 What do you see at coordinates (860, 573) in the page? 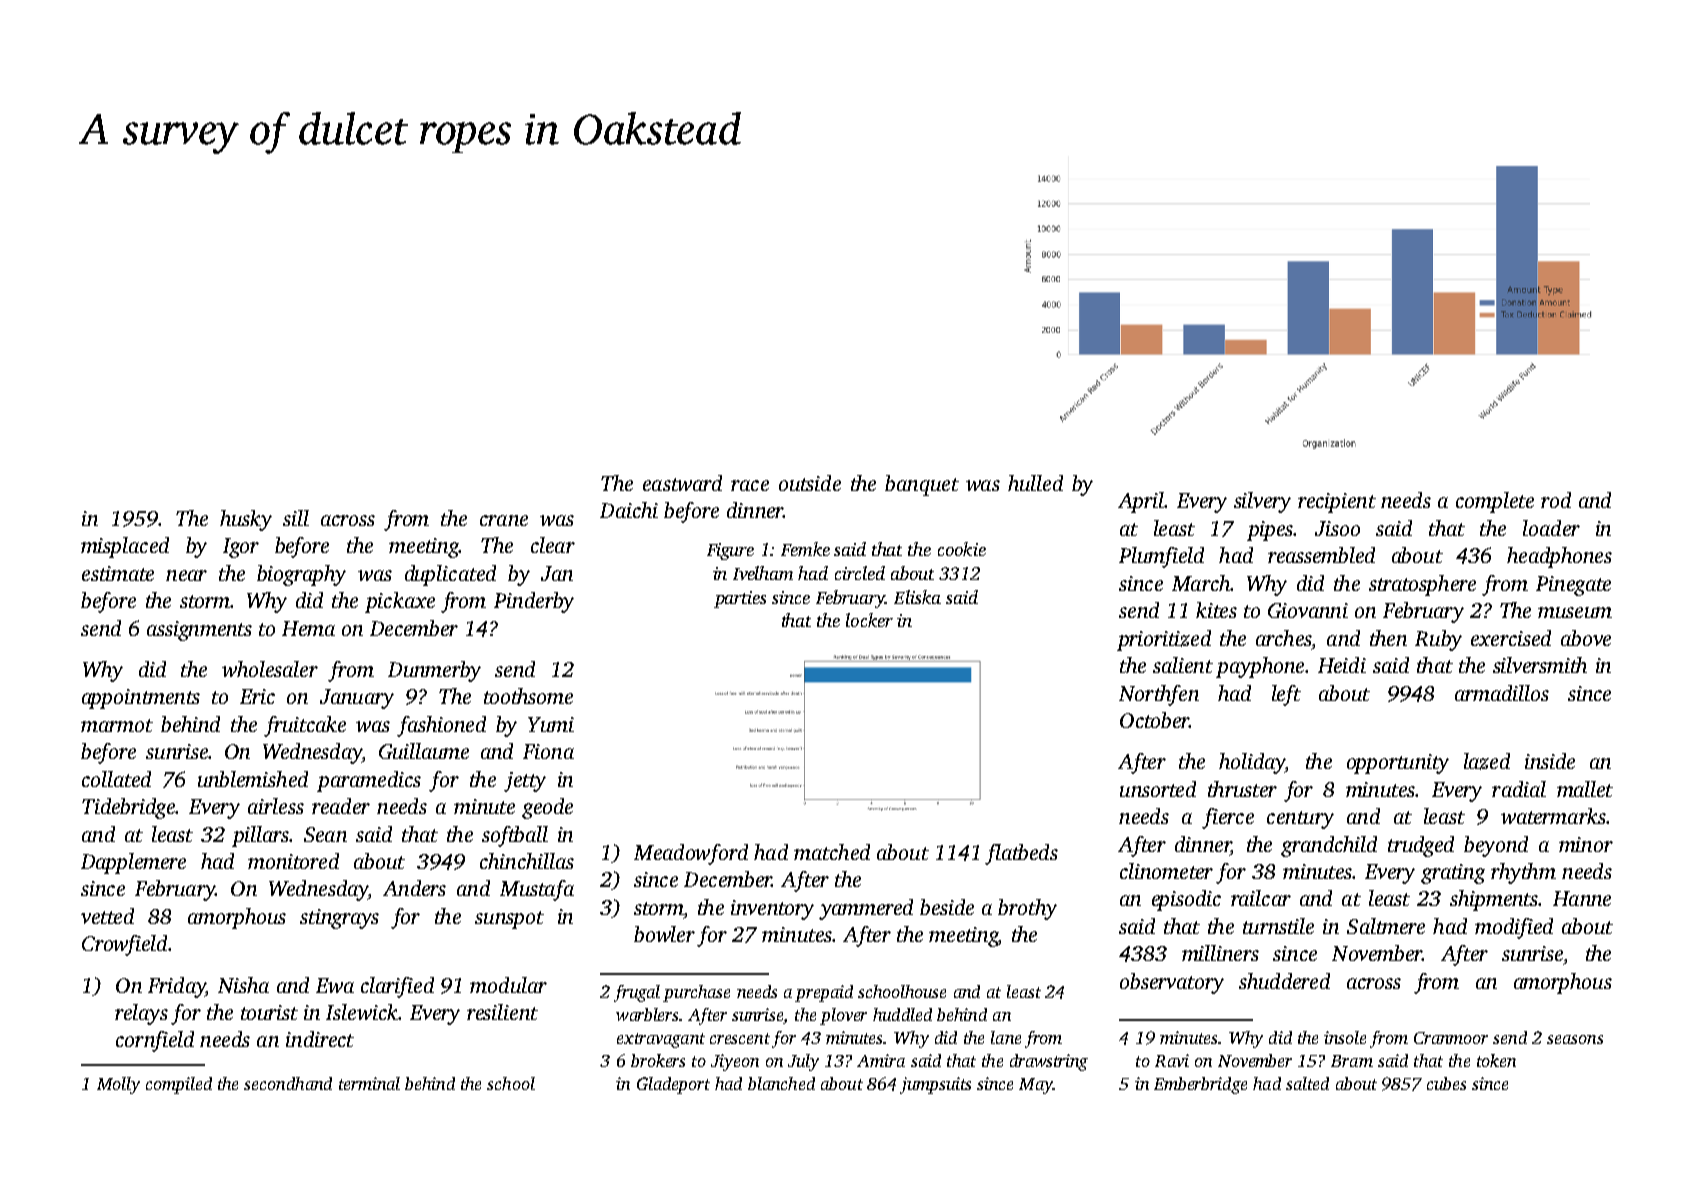
I see `circled` at bounding box center [860, 573].
